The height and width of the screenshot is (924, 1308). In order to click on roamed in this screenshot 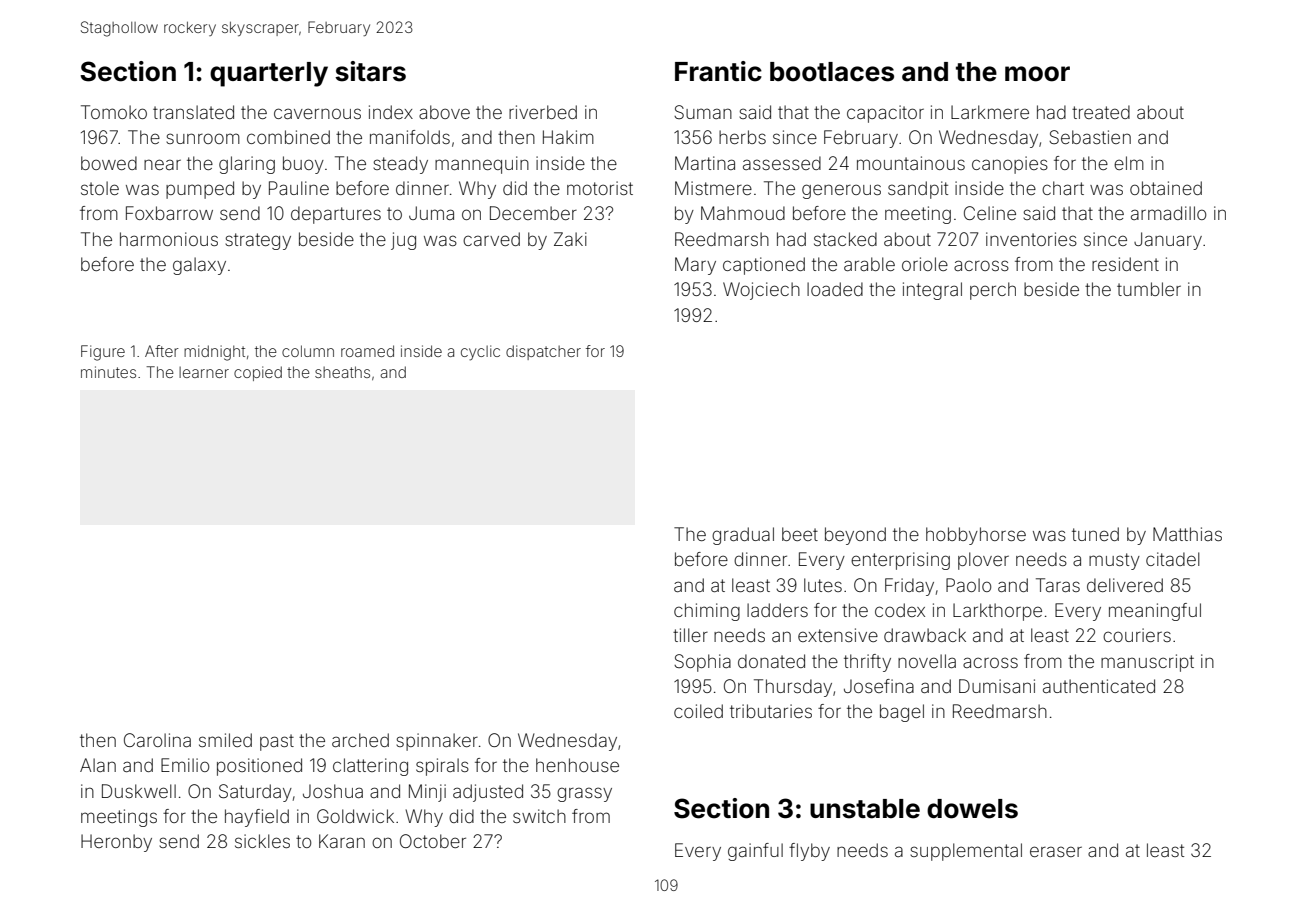, I will do `click(367, 351)`.
